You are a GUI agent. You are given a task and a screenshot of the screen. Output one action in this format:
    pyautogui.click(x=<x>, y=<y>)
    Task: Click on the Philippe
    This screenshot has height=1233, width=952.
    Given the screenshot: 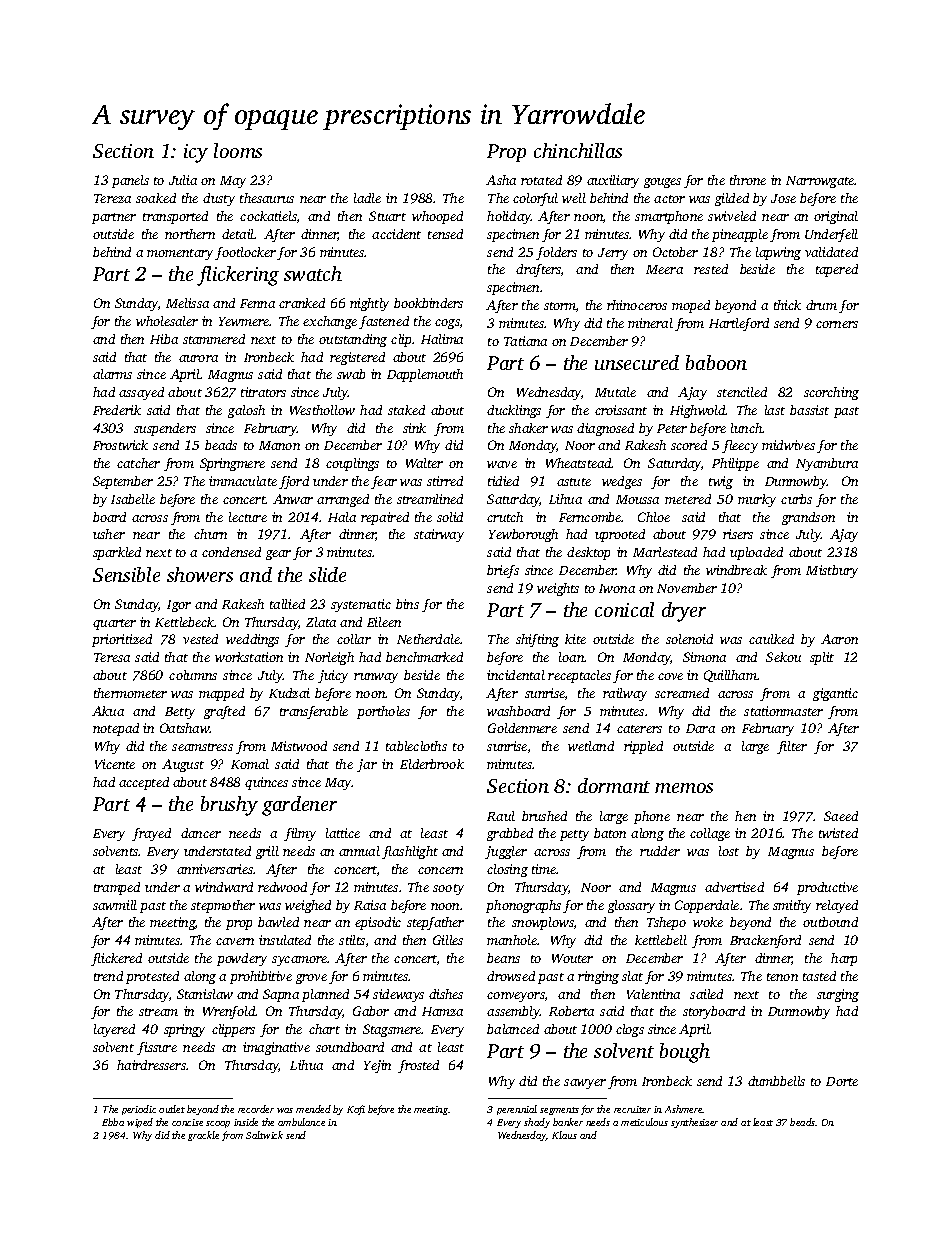 What is the action you would take?
    pyautogui.click(x=735, y=464)
